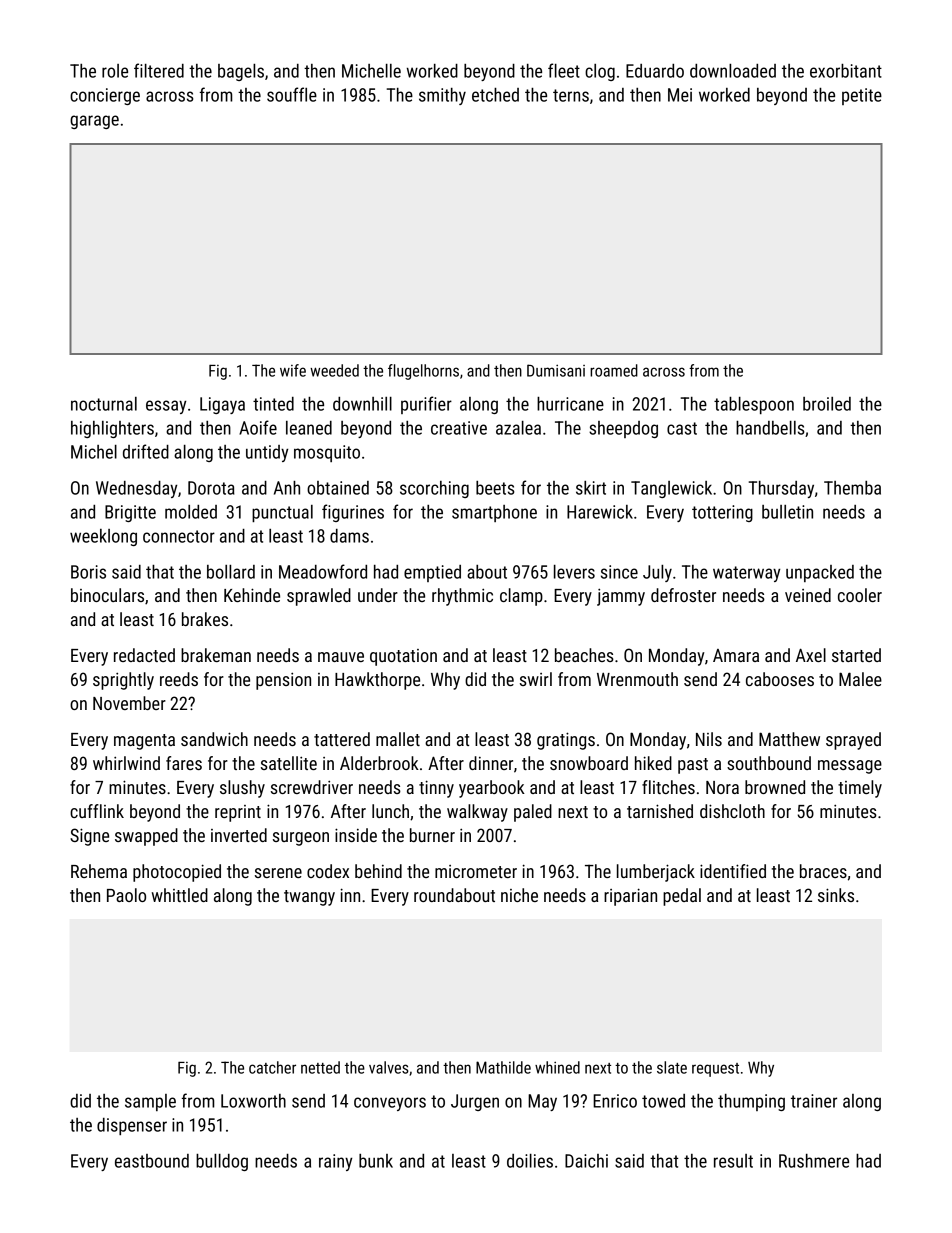  Describe the element at coordinates (152, 1161) in the page. I see `eastbound` at that location.
